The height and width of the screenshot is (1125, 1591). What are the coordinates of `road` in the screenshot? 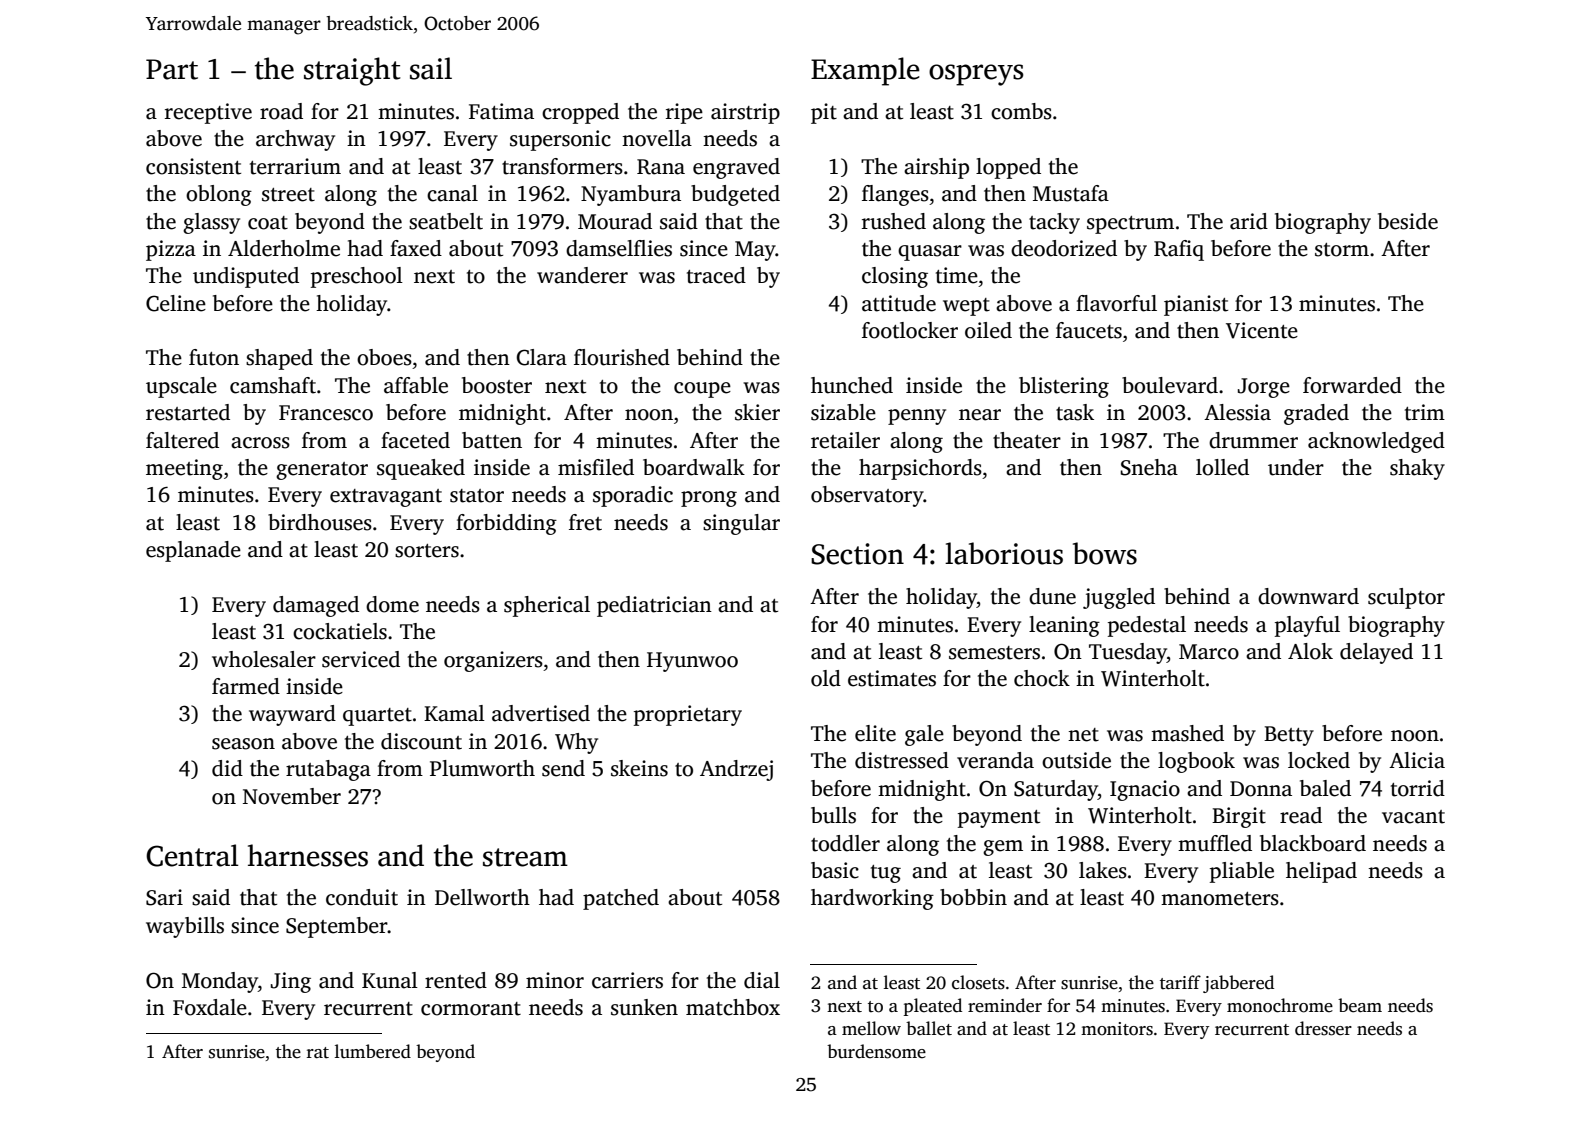 It's located at (281, 111).
